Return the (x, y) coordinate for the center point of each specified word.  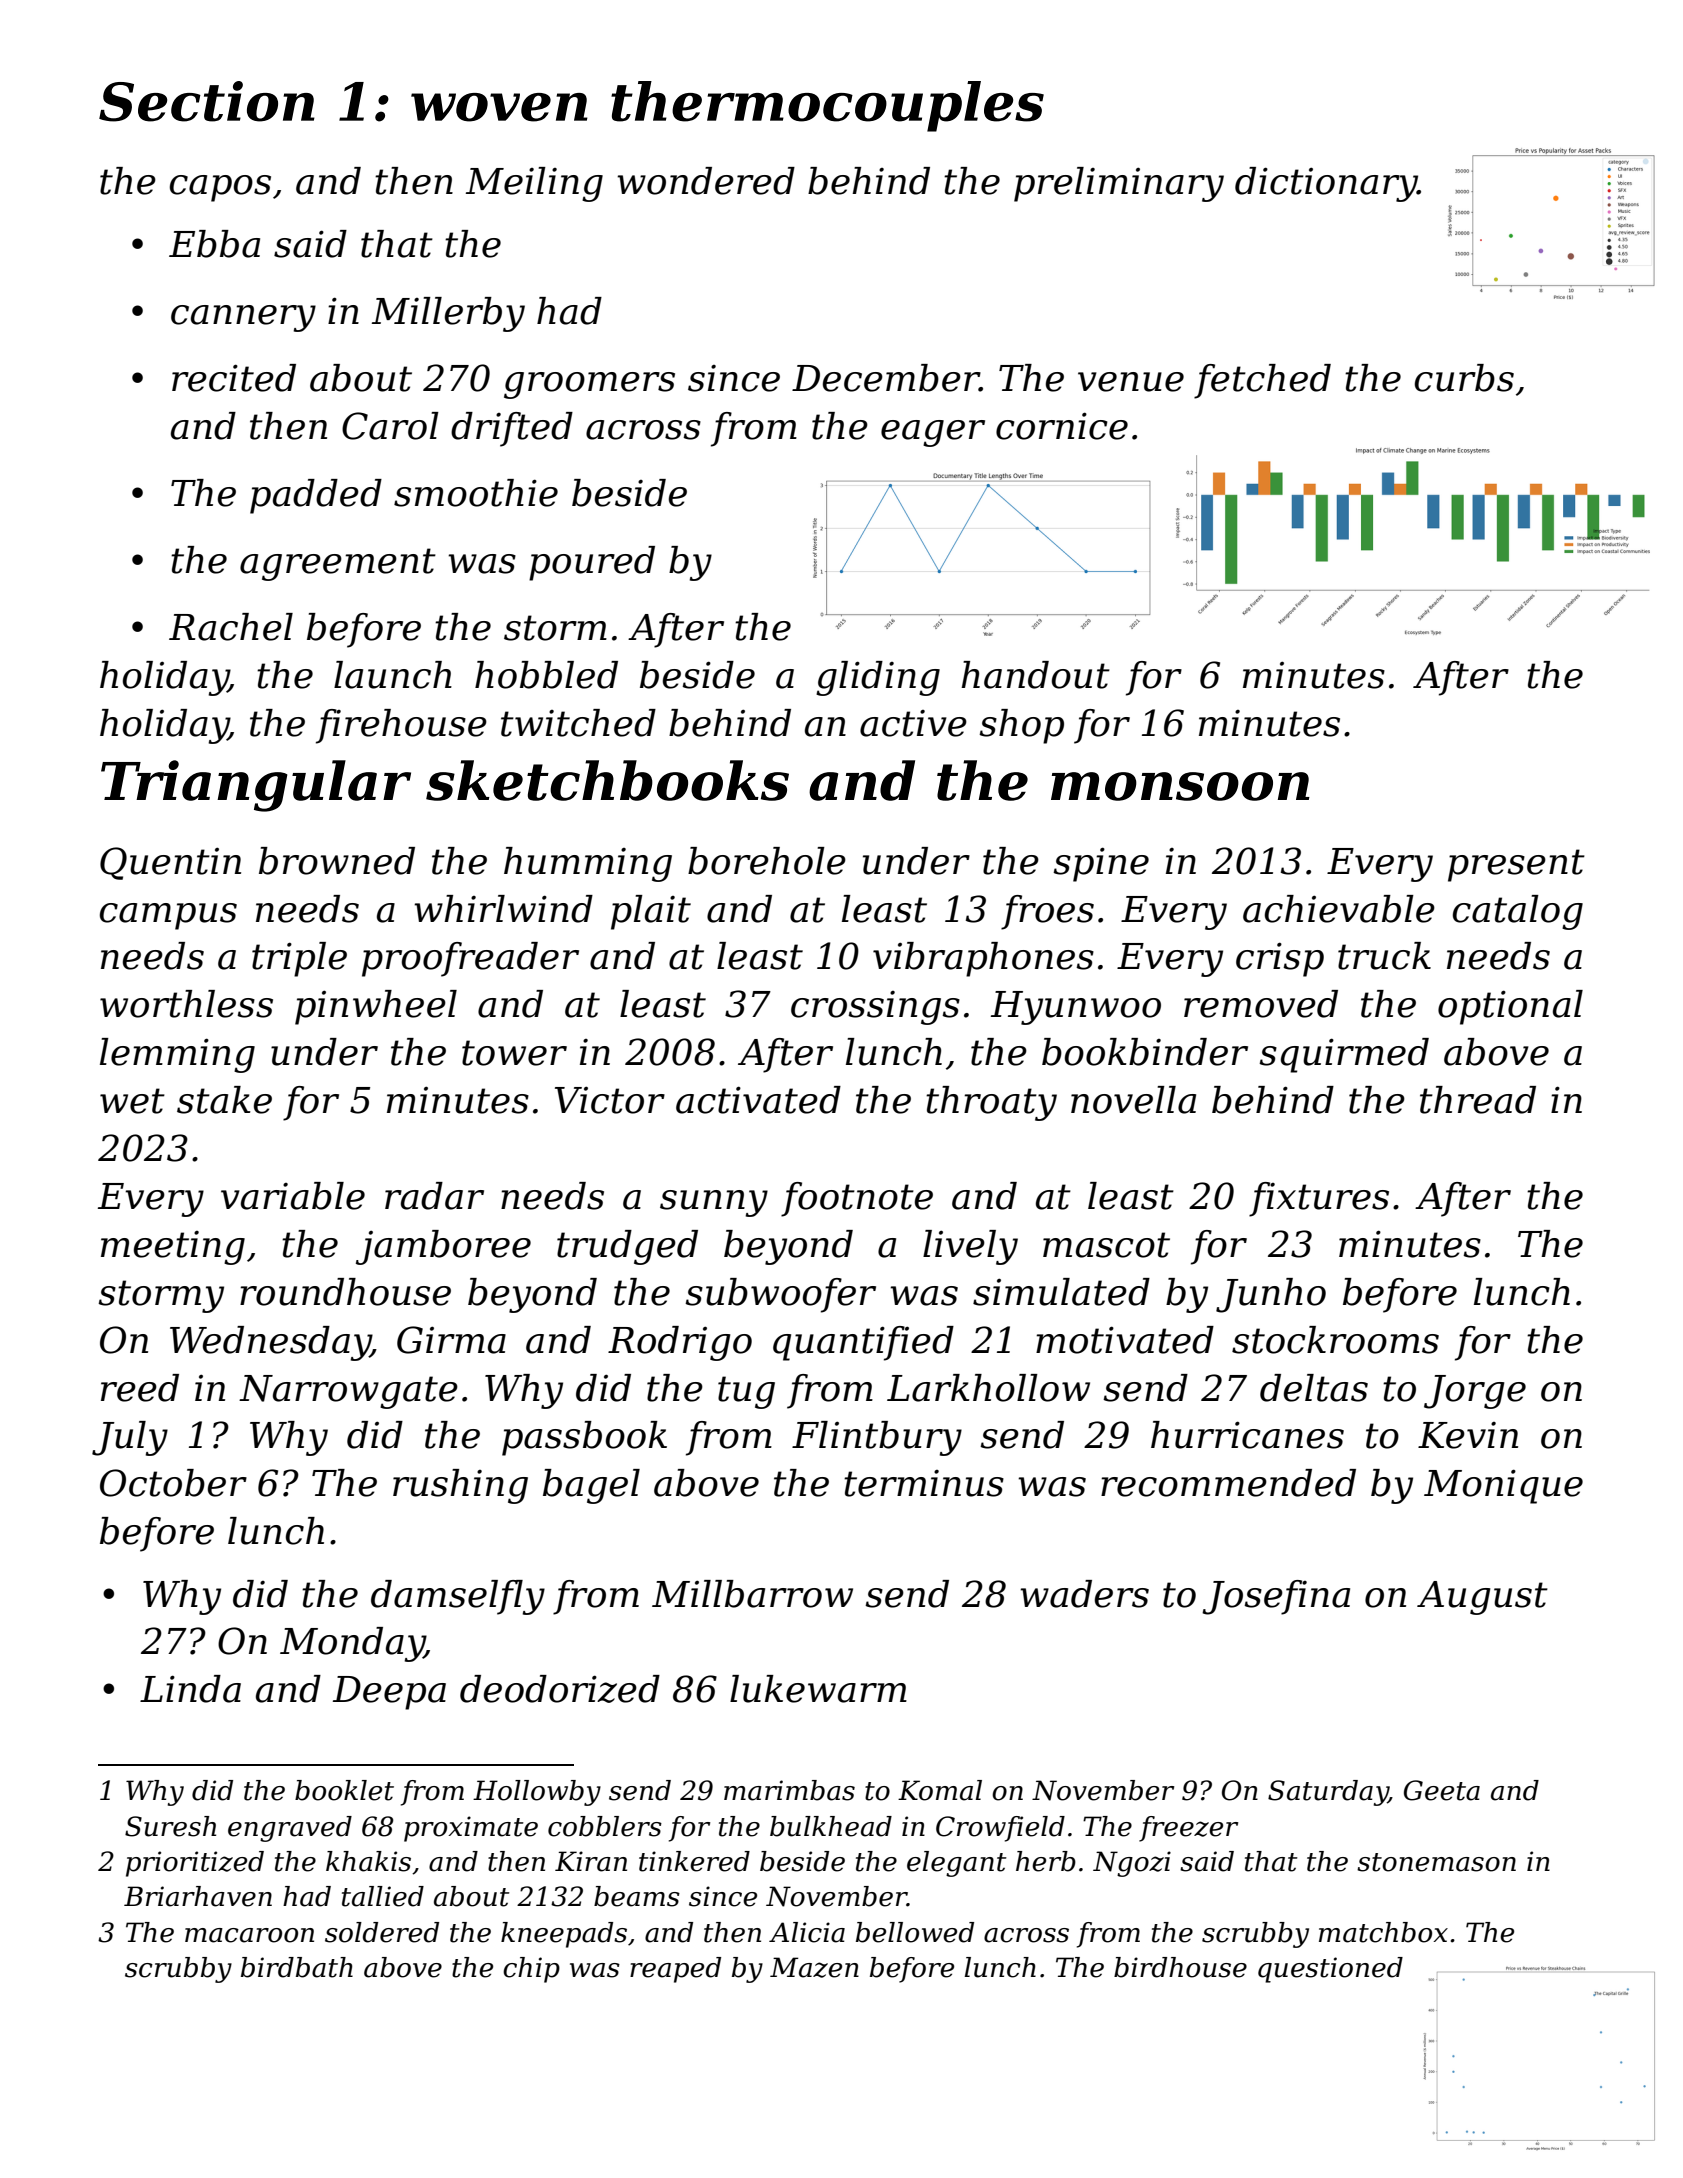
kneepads (564, 1935)
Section (207, 101)
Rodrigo (680, 1343)
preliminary (1119, 184)
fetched (1262, 381)
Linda (190, 1689)
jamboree (443, 1247)
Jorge (1475, 1392)
